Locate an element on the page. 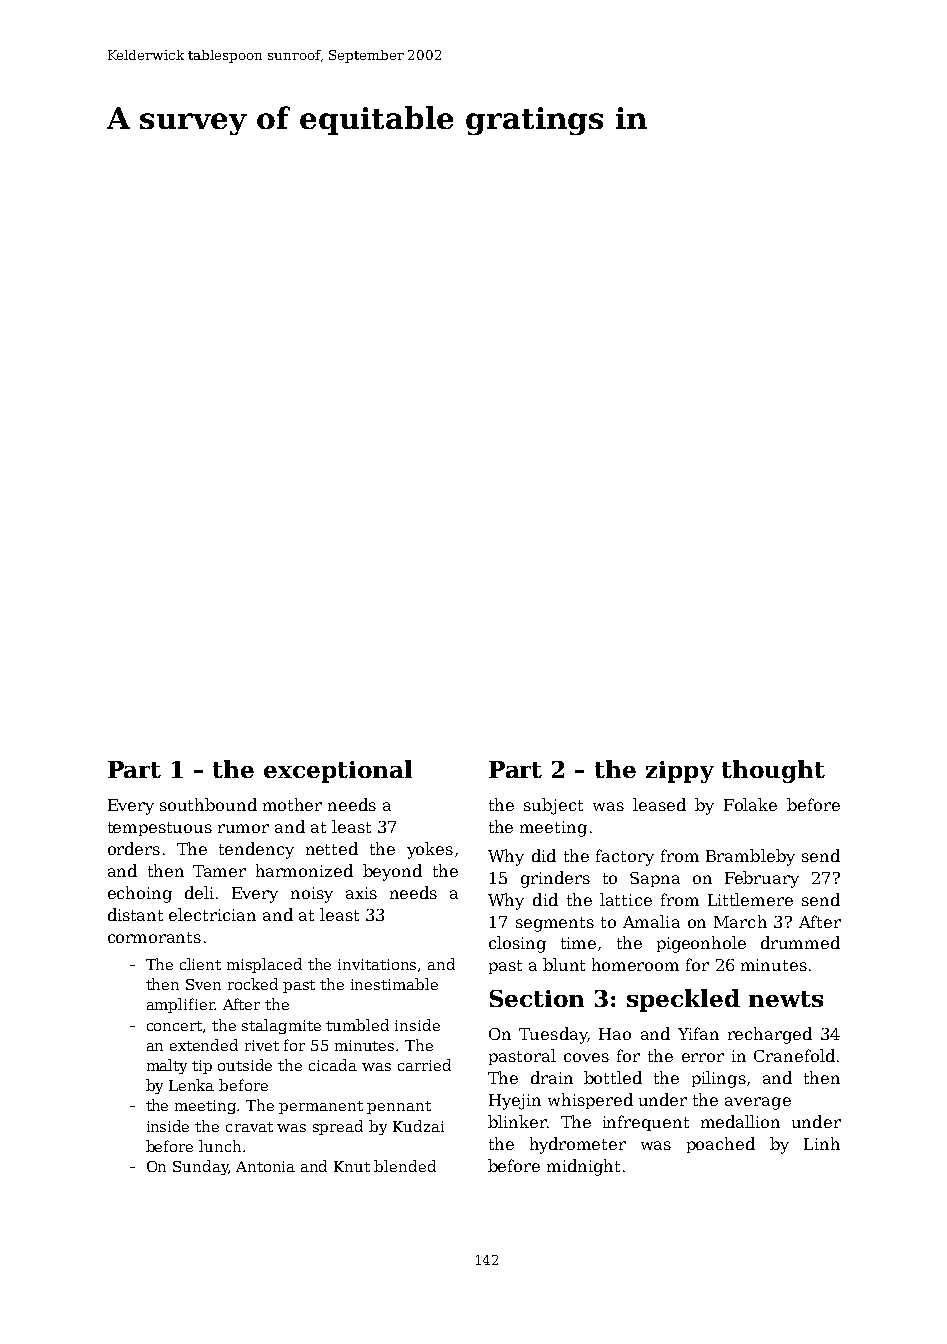 The height and width of the document is (1344, 947). newts is located at coordinates (786, 999).
